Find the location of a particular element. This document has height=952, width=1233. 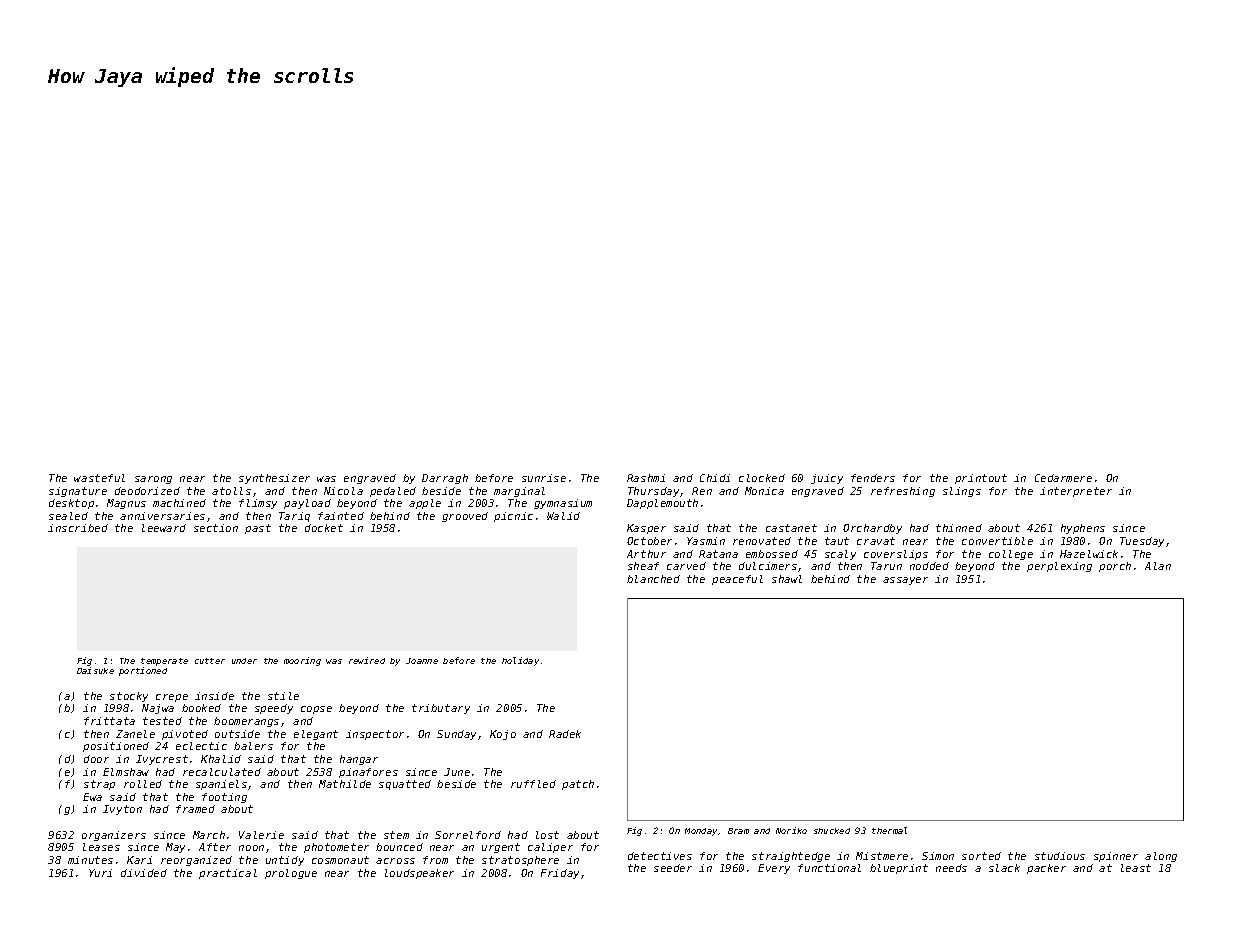

blanched is located at coordinates (653, 579).
